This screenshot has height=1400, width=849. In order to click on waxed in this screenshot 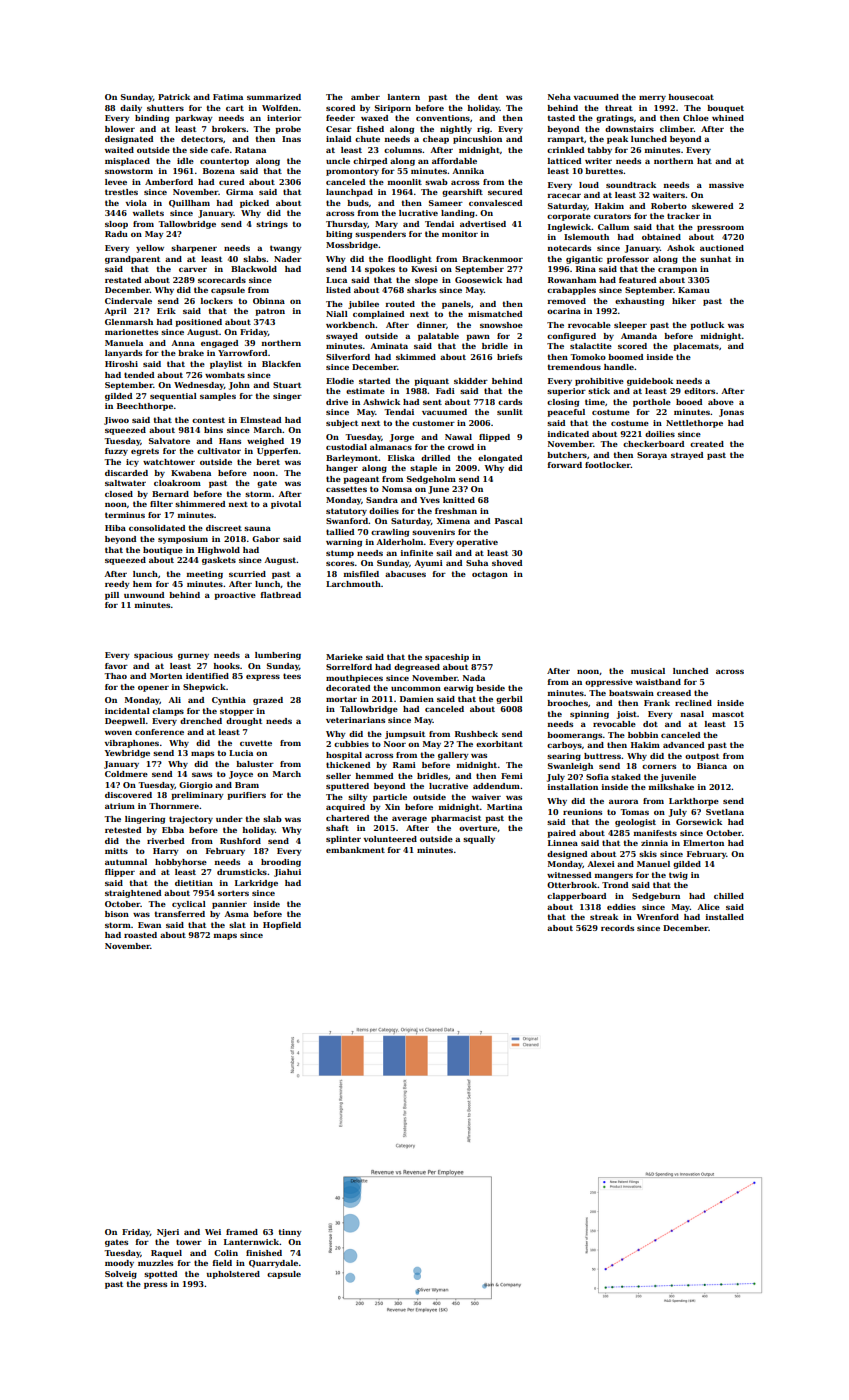, I will do `click(375, 118)`.
